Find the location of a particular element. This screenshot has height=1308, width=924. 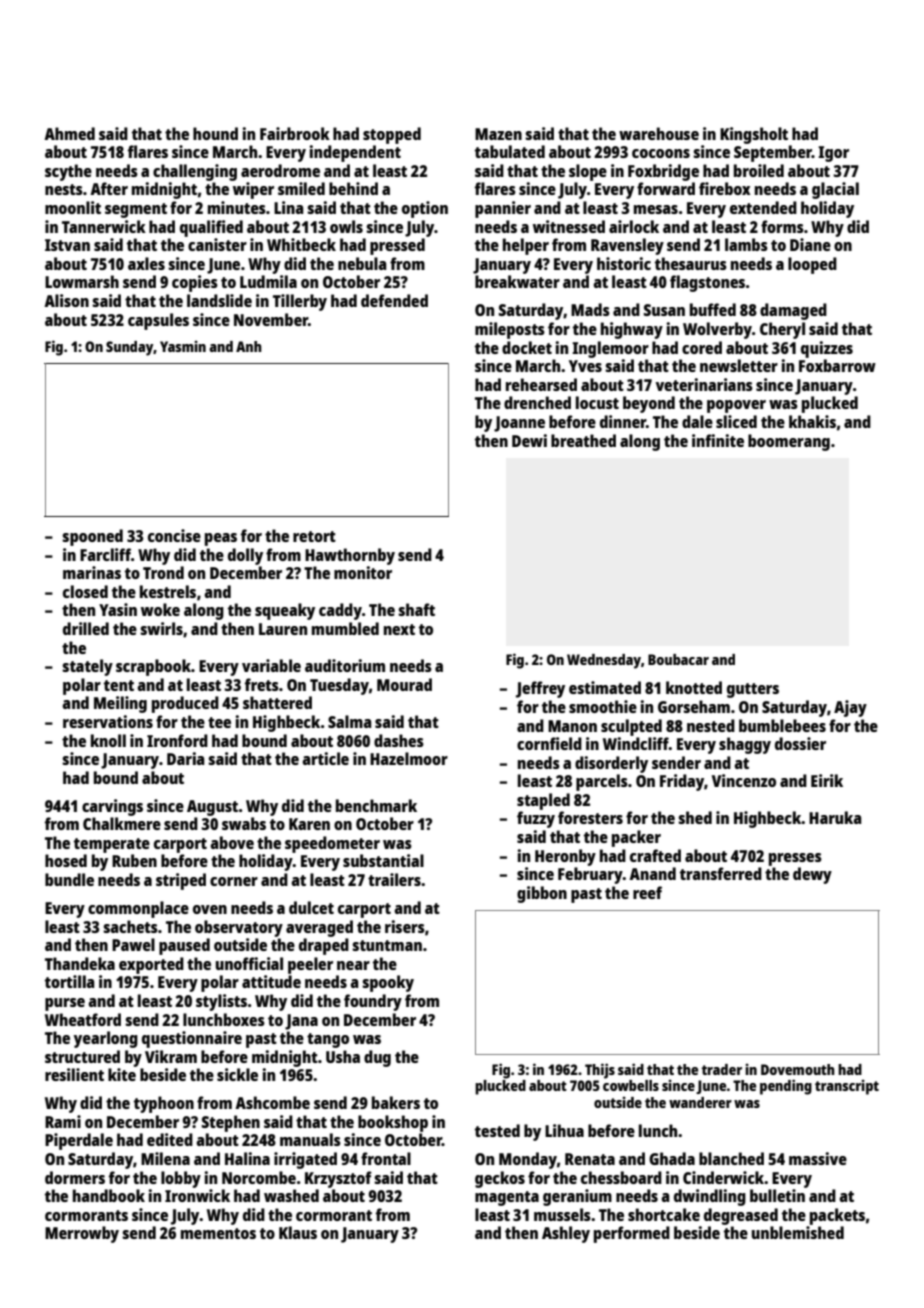

next is located at coordinates (399, 629).
